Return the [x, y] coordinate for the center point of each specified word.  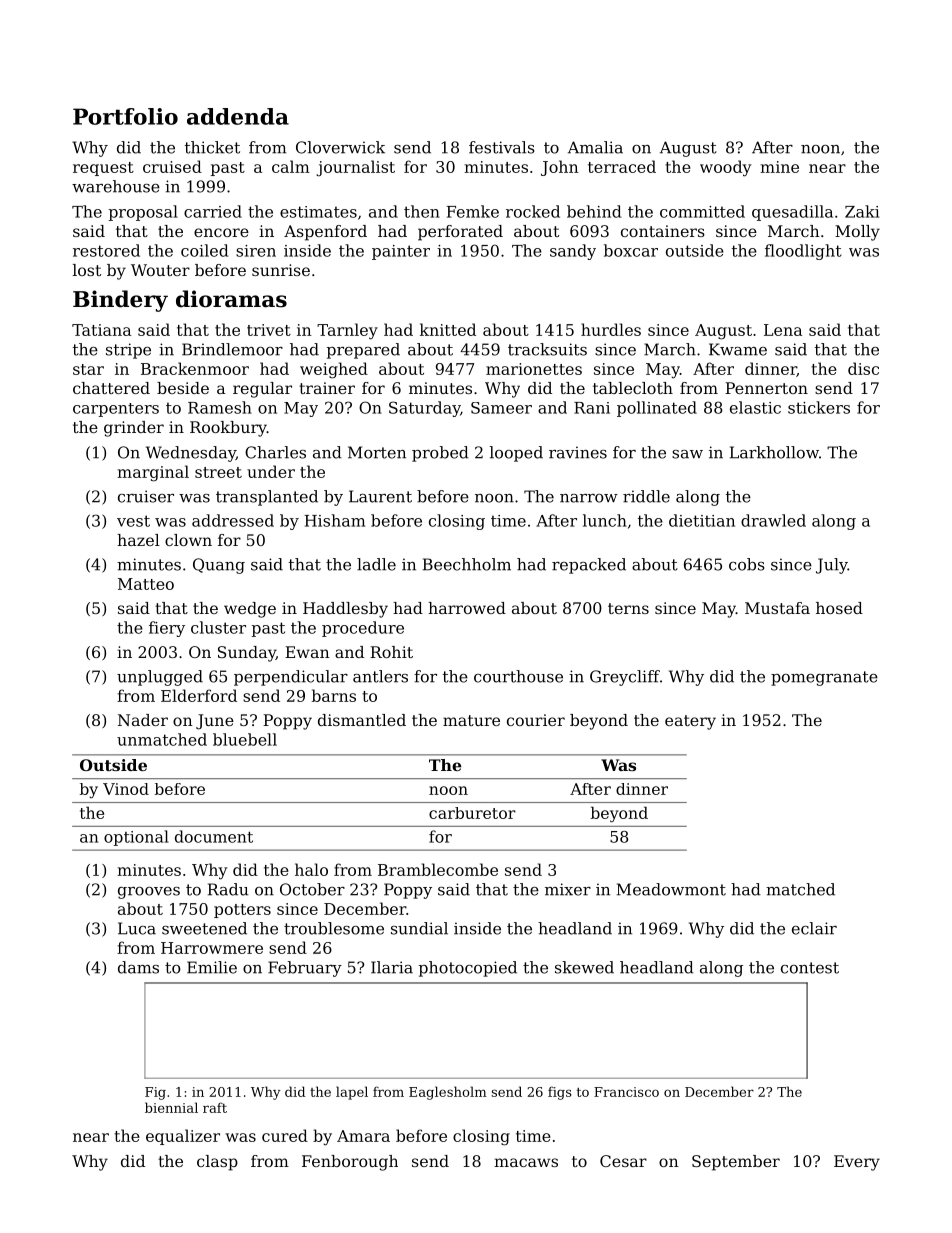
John [559, 168]
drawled [773, 520]
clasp [217, 1163]
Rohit [391, 652]
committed [702, 211]
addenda [238, 116]
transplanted [267, 498]
